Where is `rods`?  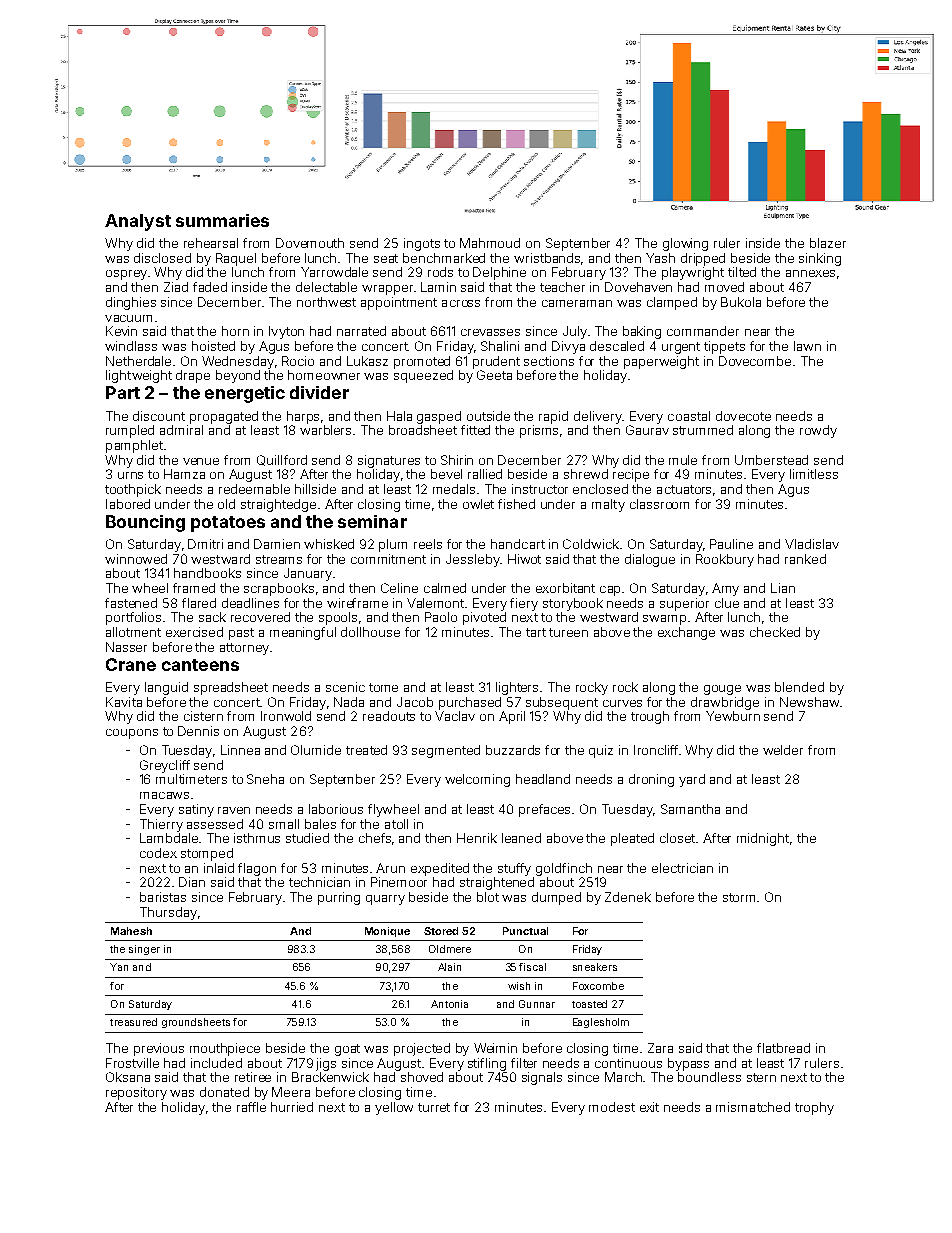 rods is located at coordinates (440, 272).
